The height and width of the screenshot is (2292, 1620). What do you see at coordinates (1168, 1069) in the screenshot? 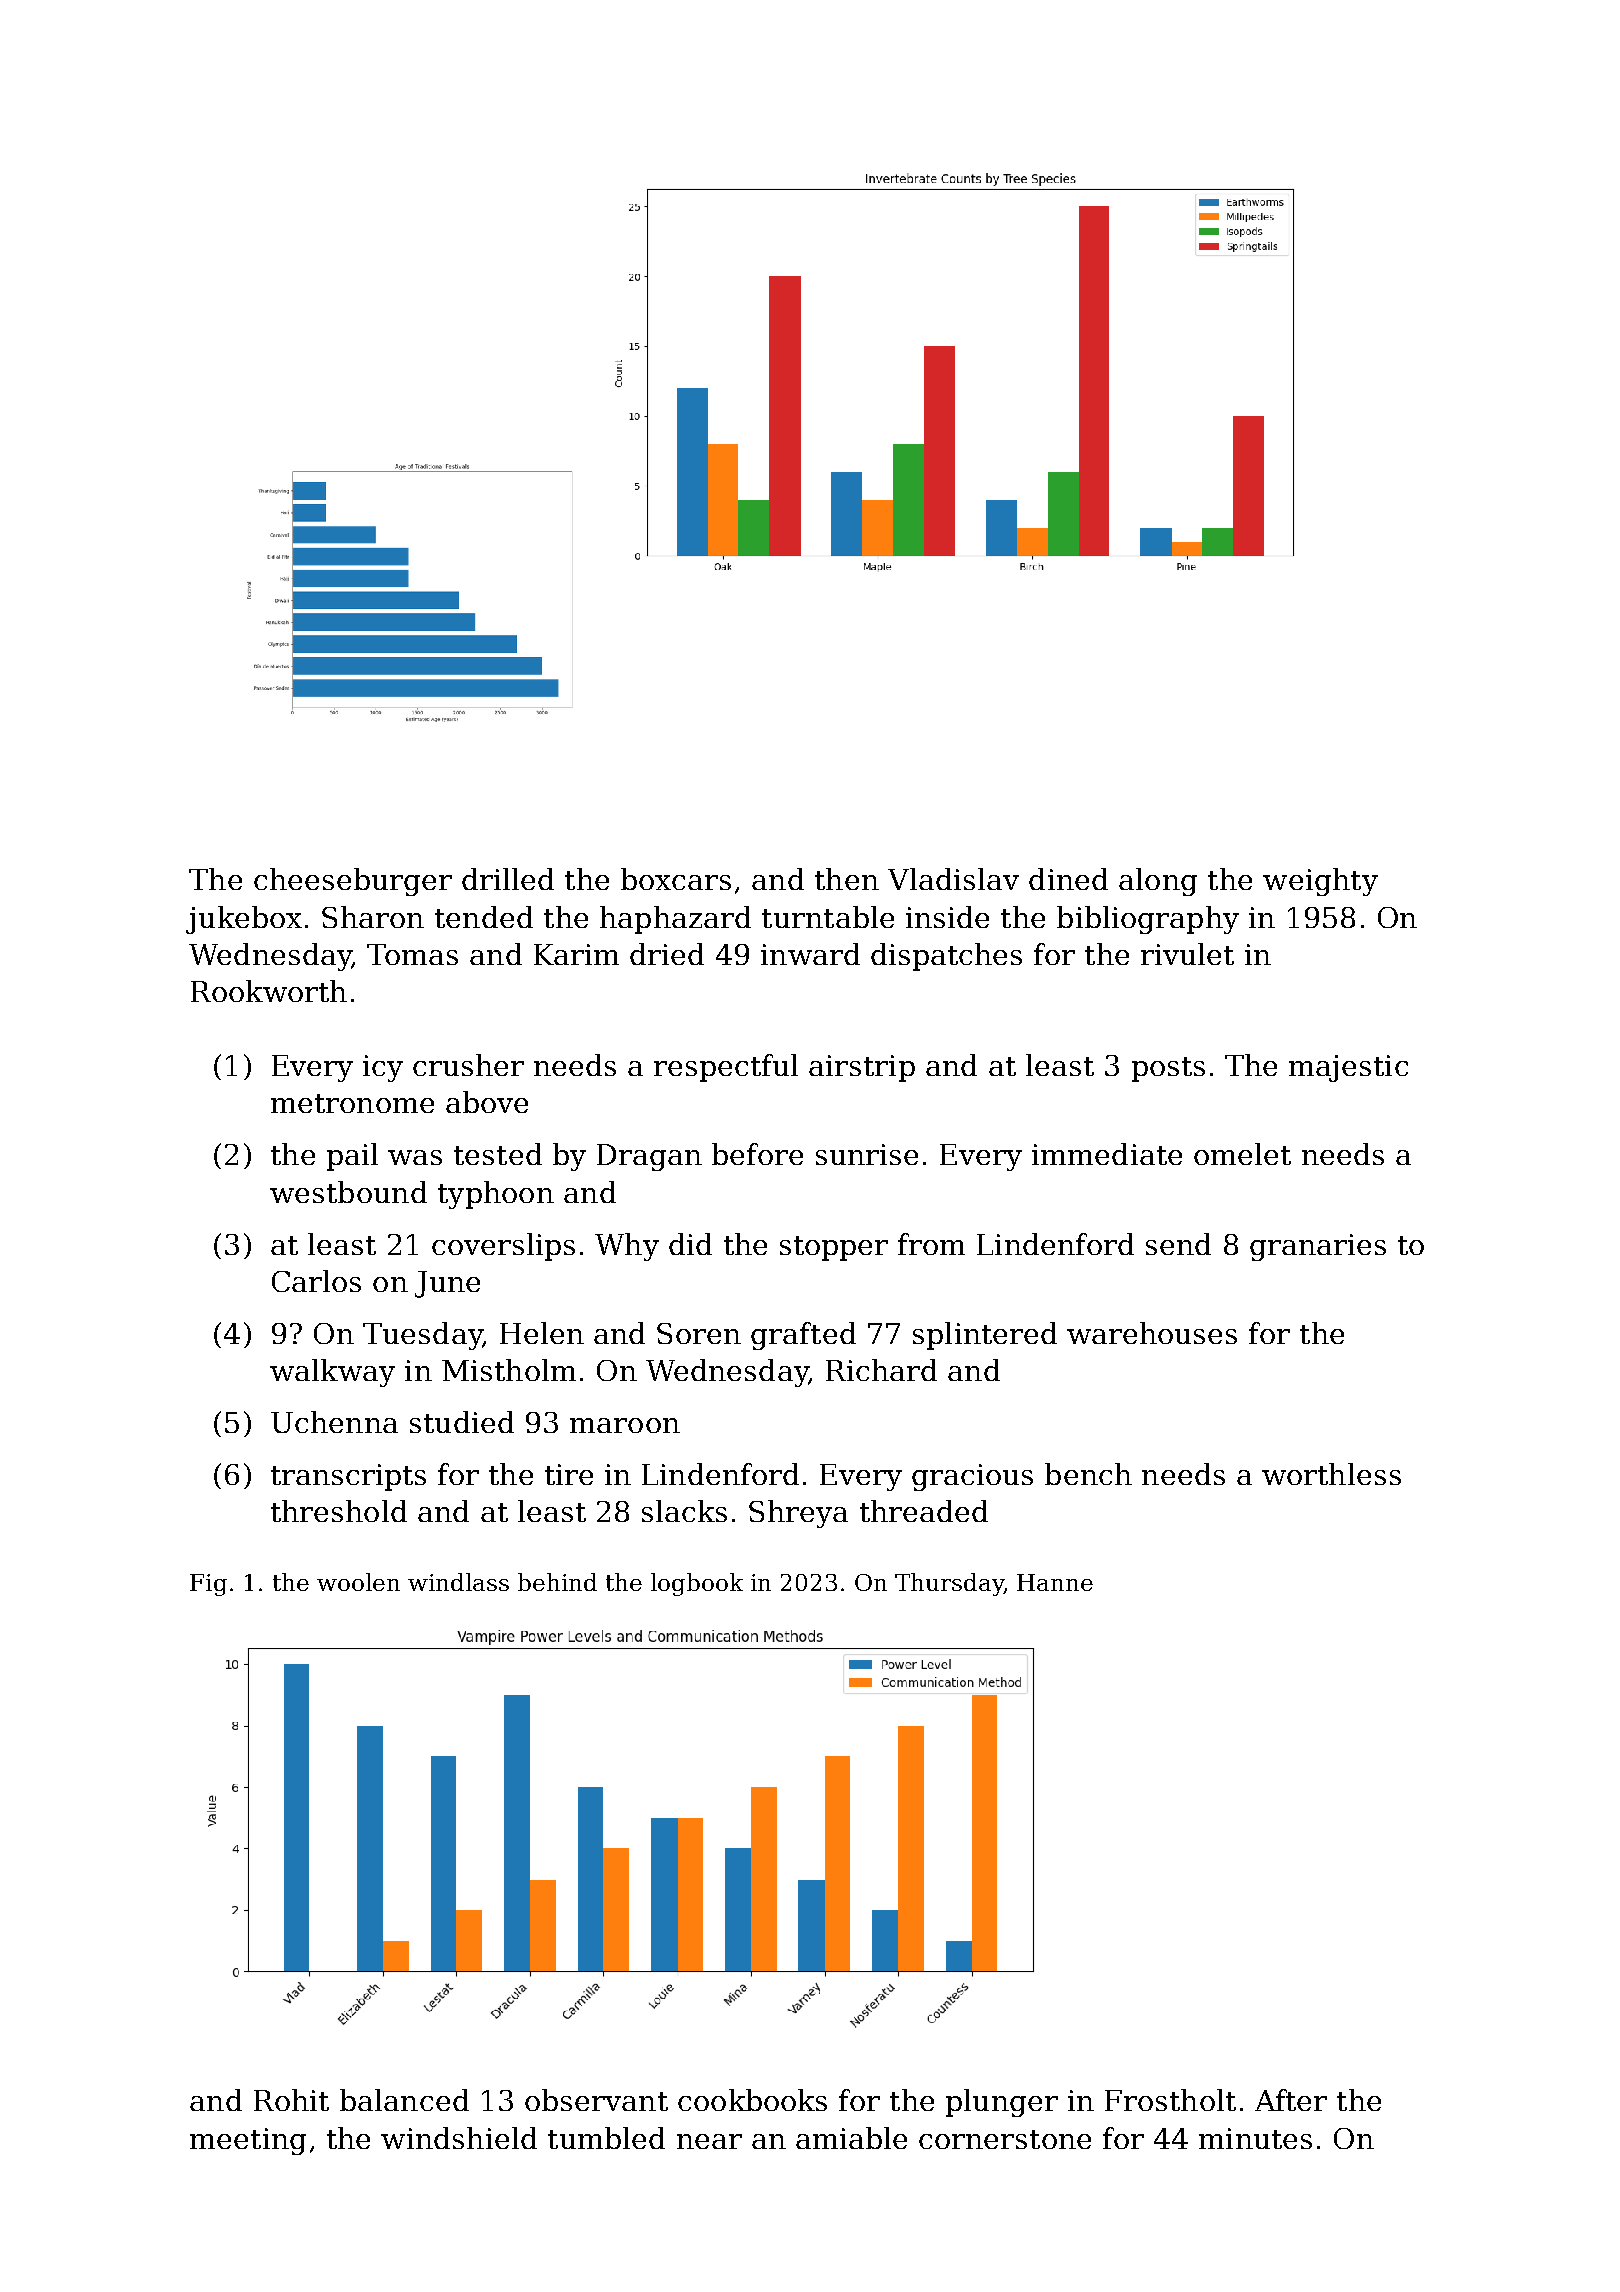
I see `posts` at bounding box center [1168, 1069].
